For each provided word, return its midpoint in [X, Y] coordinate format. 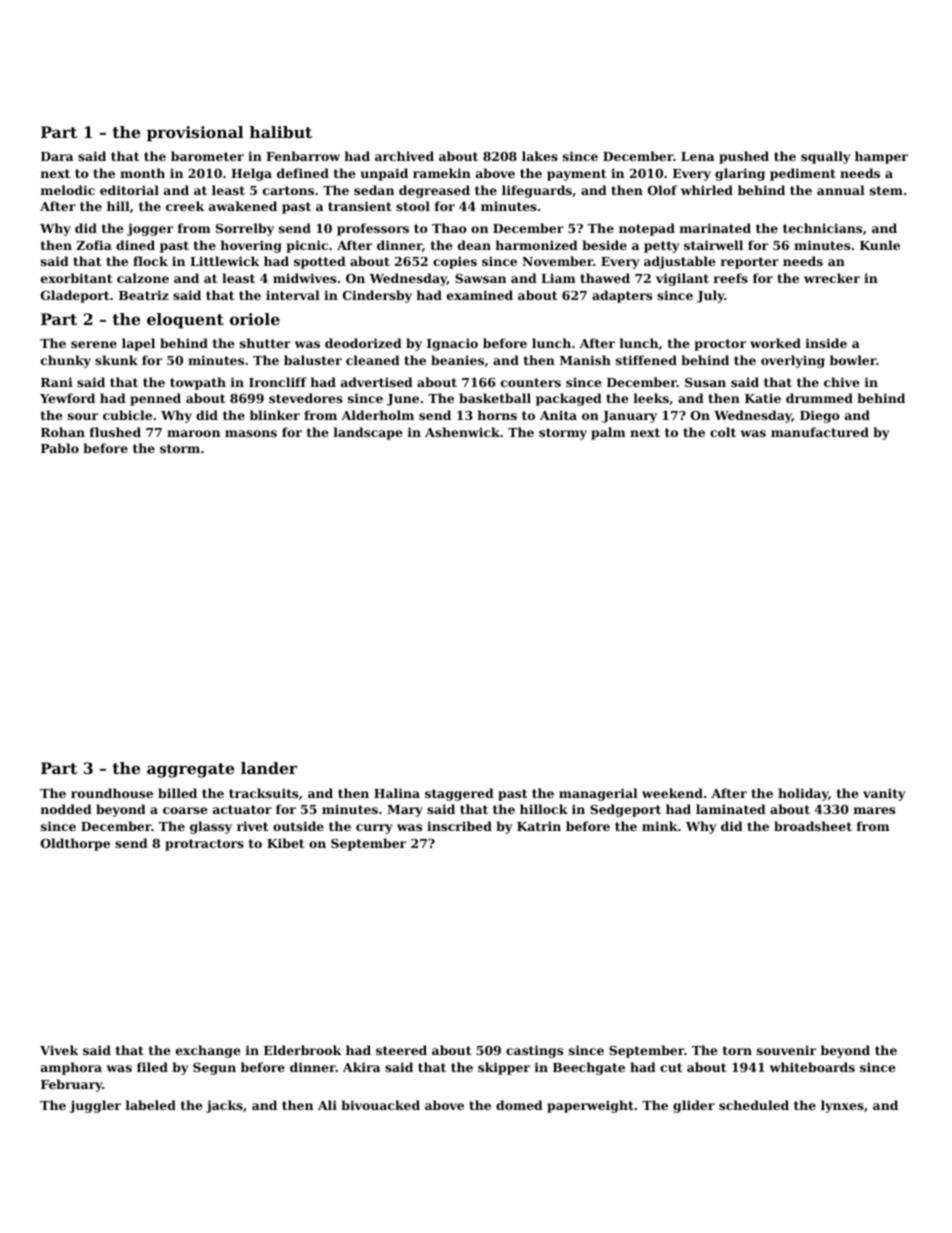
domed [519, 1105]
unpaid [384, 174]
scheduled [754, 1105]
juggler [95, 1106]
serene [94, 344]
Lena [697, 156]
